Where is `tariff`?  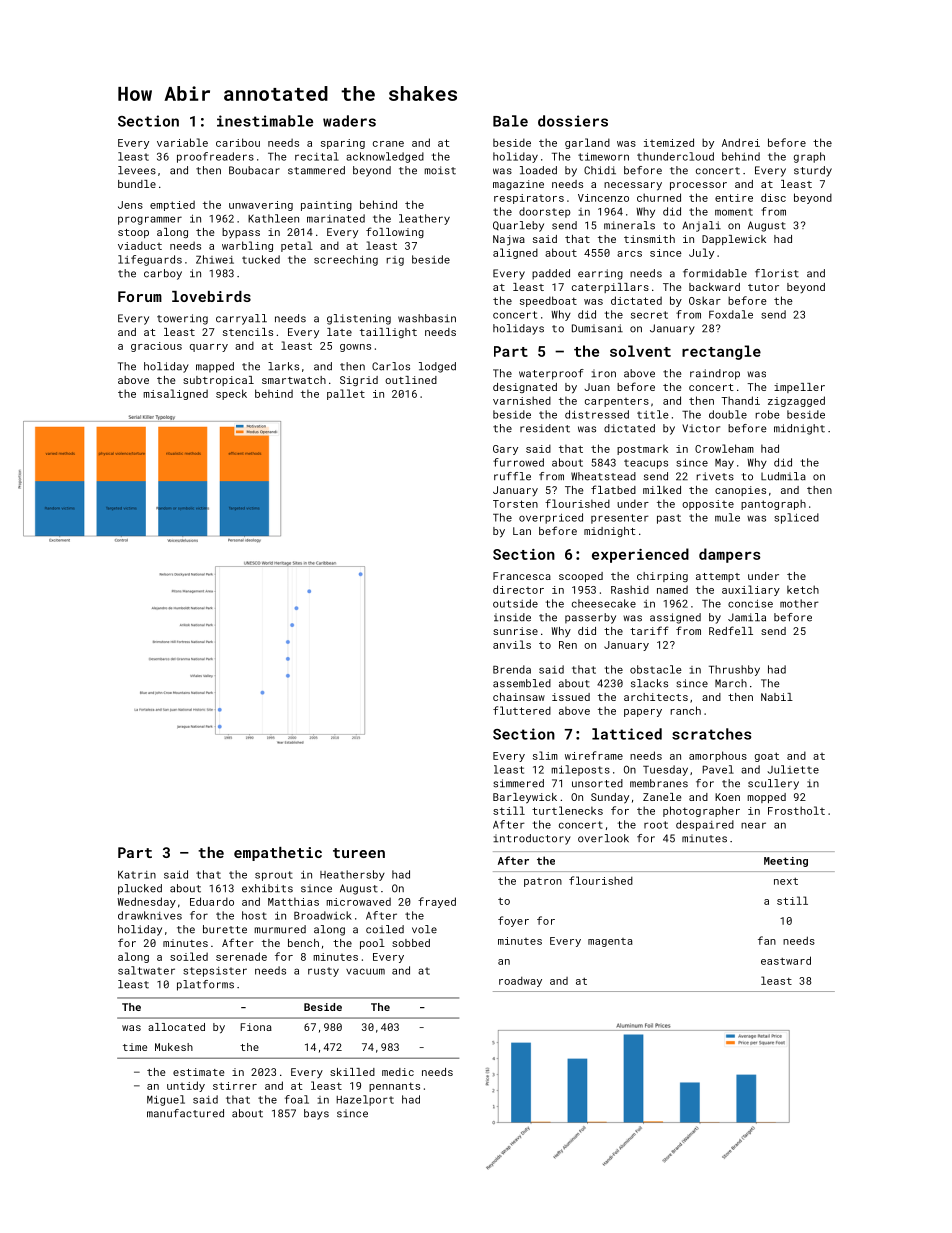 tariff is located at coordinates (649, 630).
